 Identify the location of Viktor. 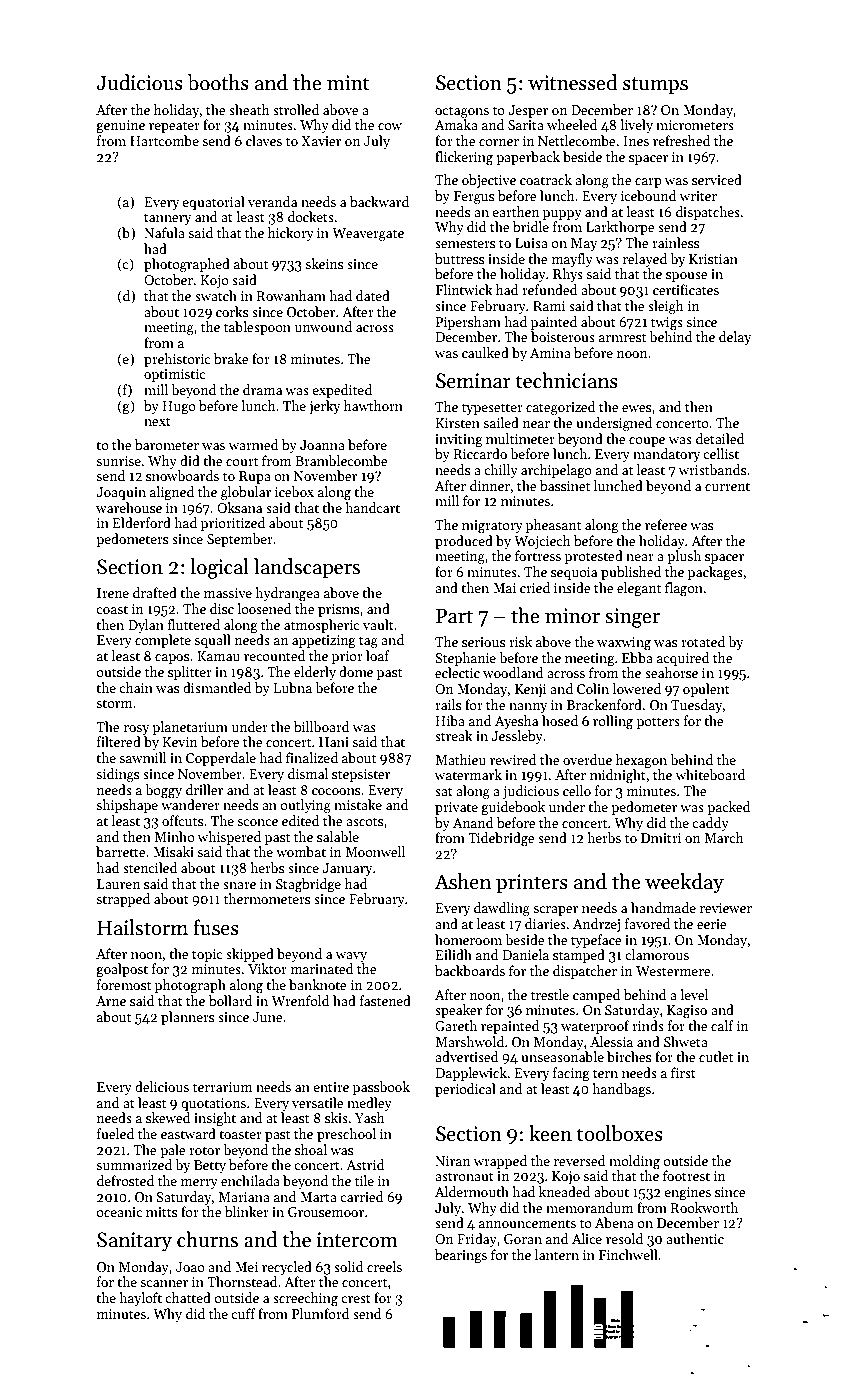
(267, 968).
